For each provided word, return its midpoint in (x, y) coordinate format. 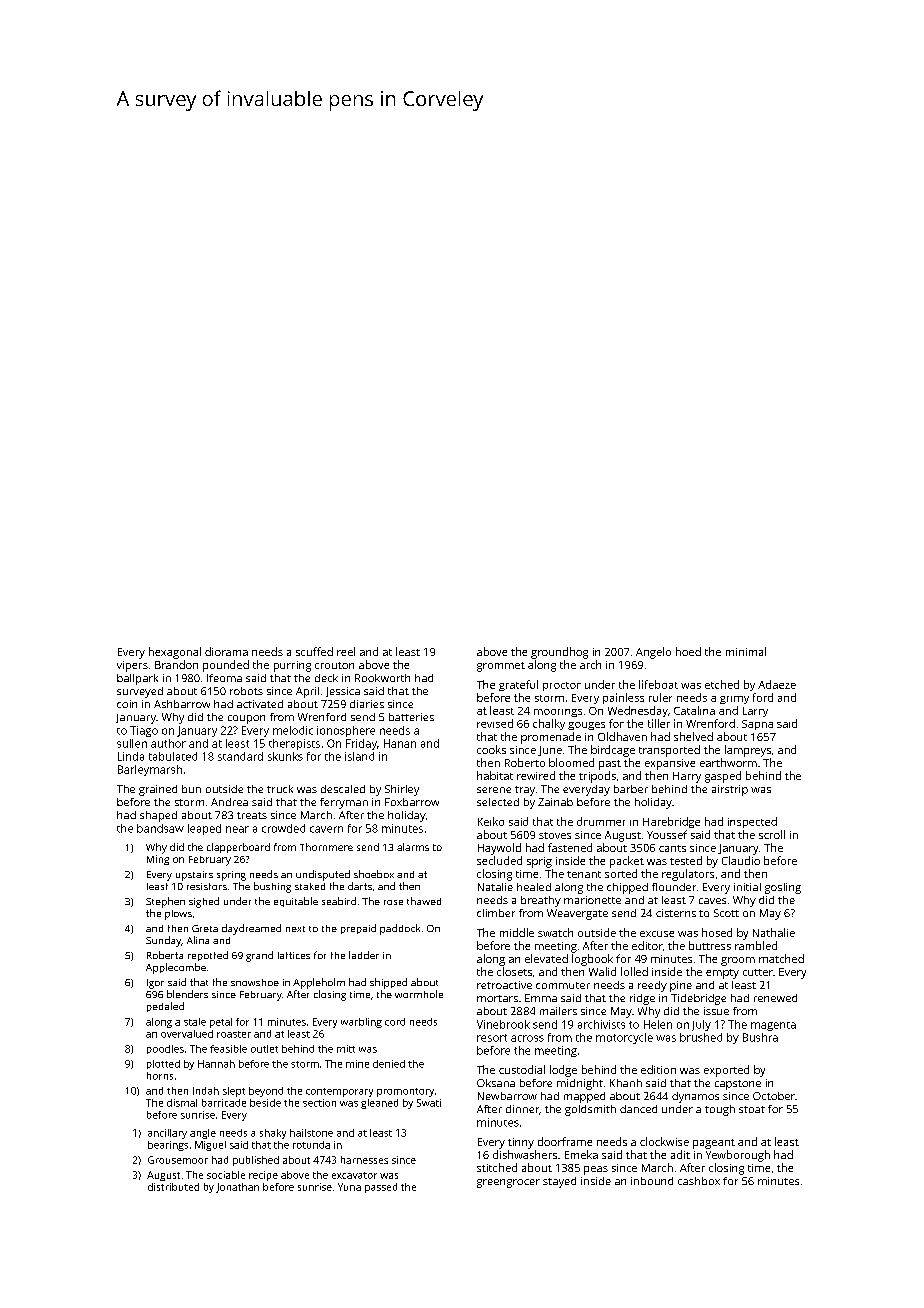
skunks (285, 756)
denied (389, 1064)
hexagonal (175, 653)
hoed (688, 651)
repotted (208, 956)
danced (638, 1109)
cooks (491, 749)
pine (681, 986)
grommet (501, 667)
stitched (497, 1167)
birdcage (613, 751)
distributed (173, 1187)
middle (517, 932)
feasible (228, 1049)
